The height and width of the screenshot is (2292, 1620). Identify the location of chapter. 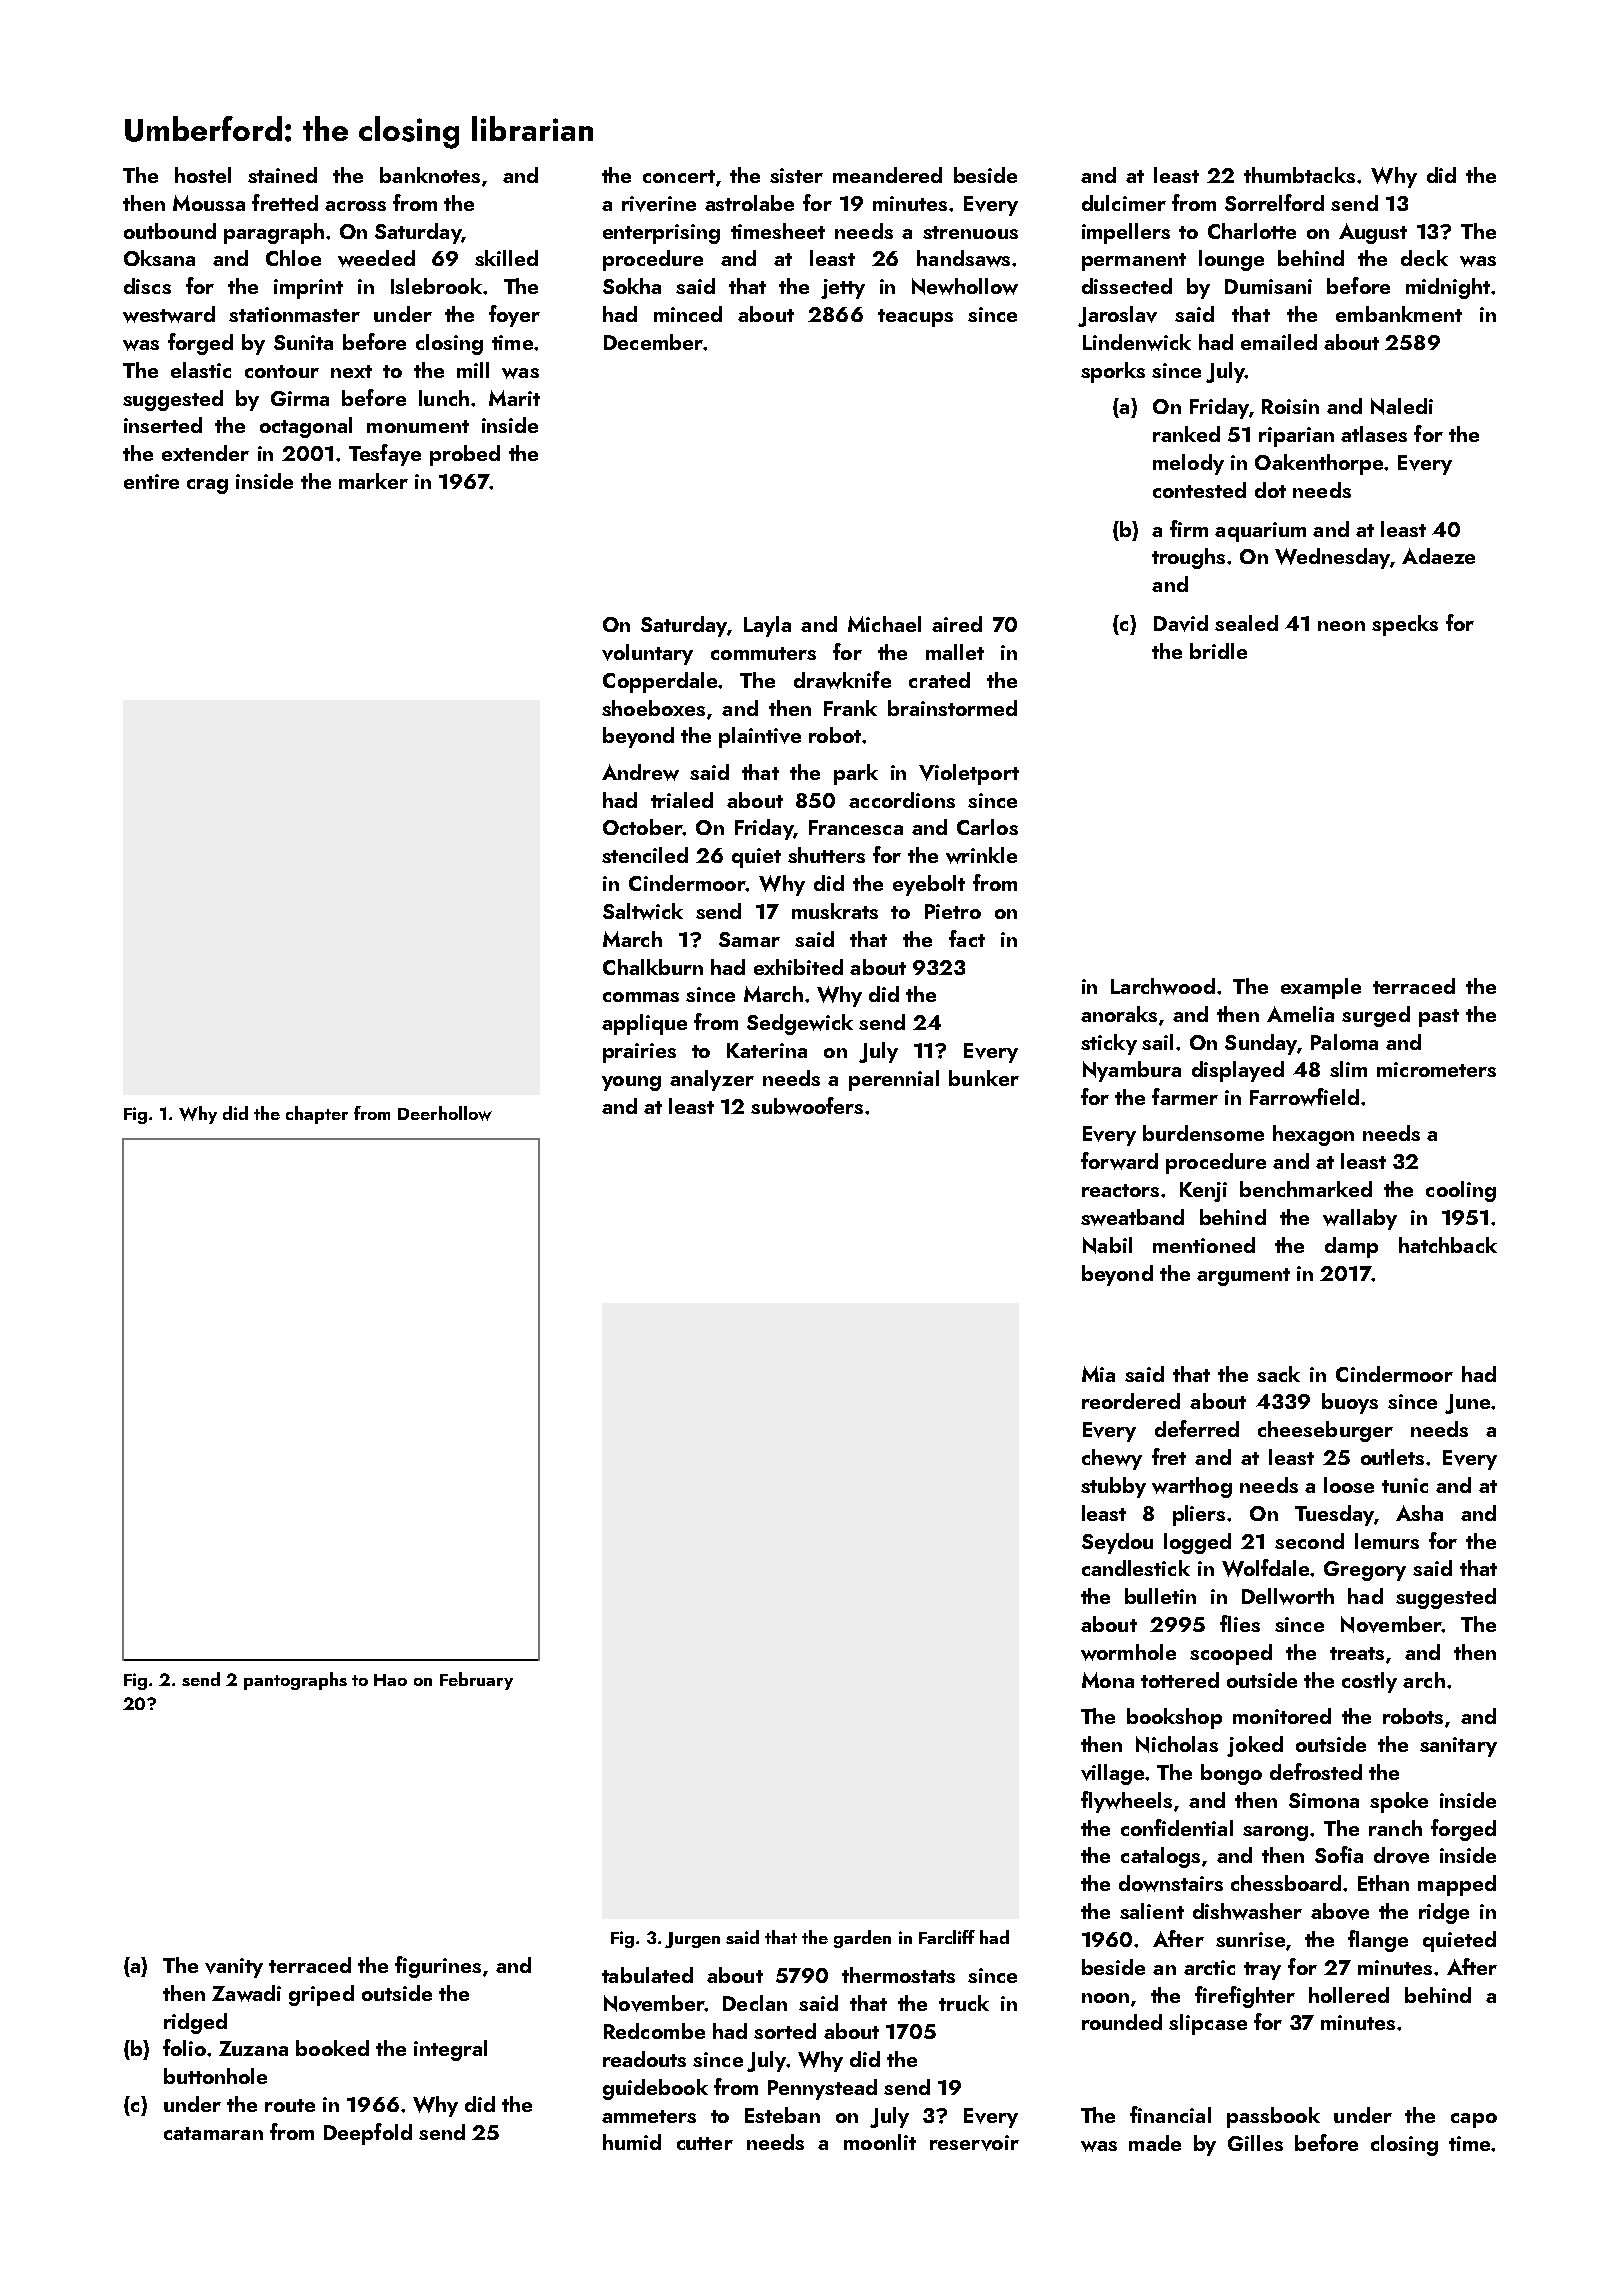
(317, 1115).
